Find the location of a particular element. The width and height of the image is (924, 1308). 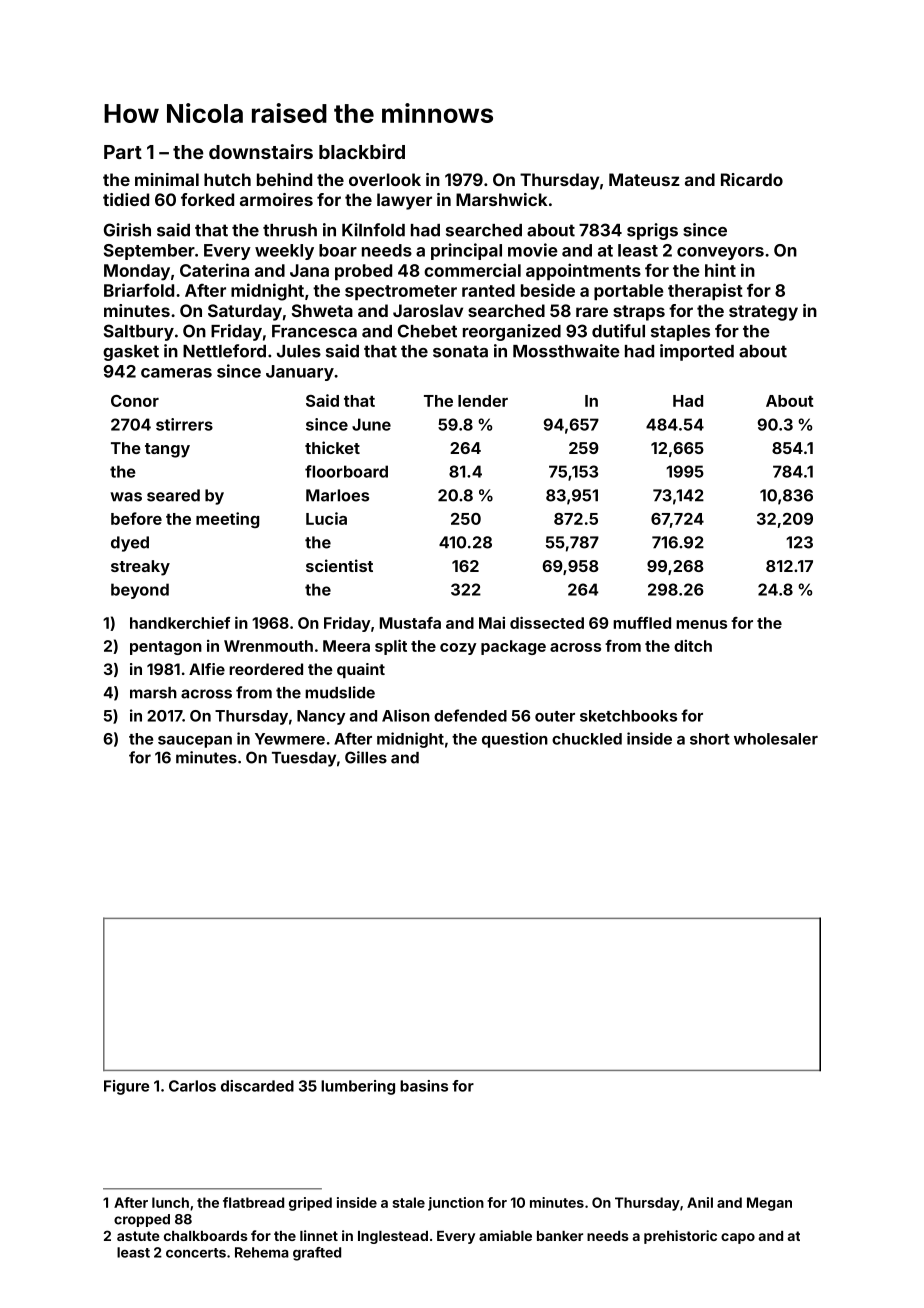

blackbird is located at coordinates (362, 151).
